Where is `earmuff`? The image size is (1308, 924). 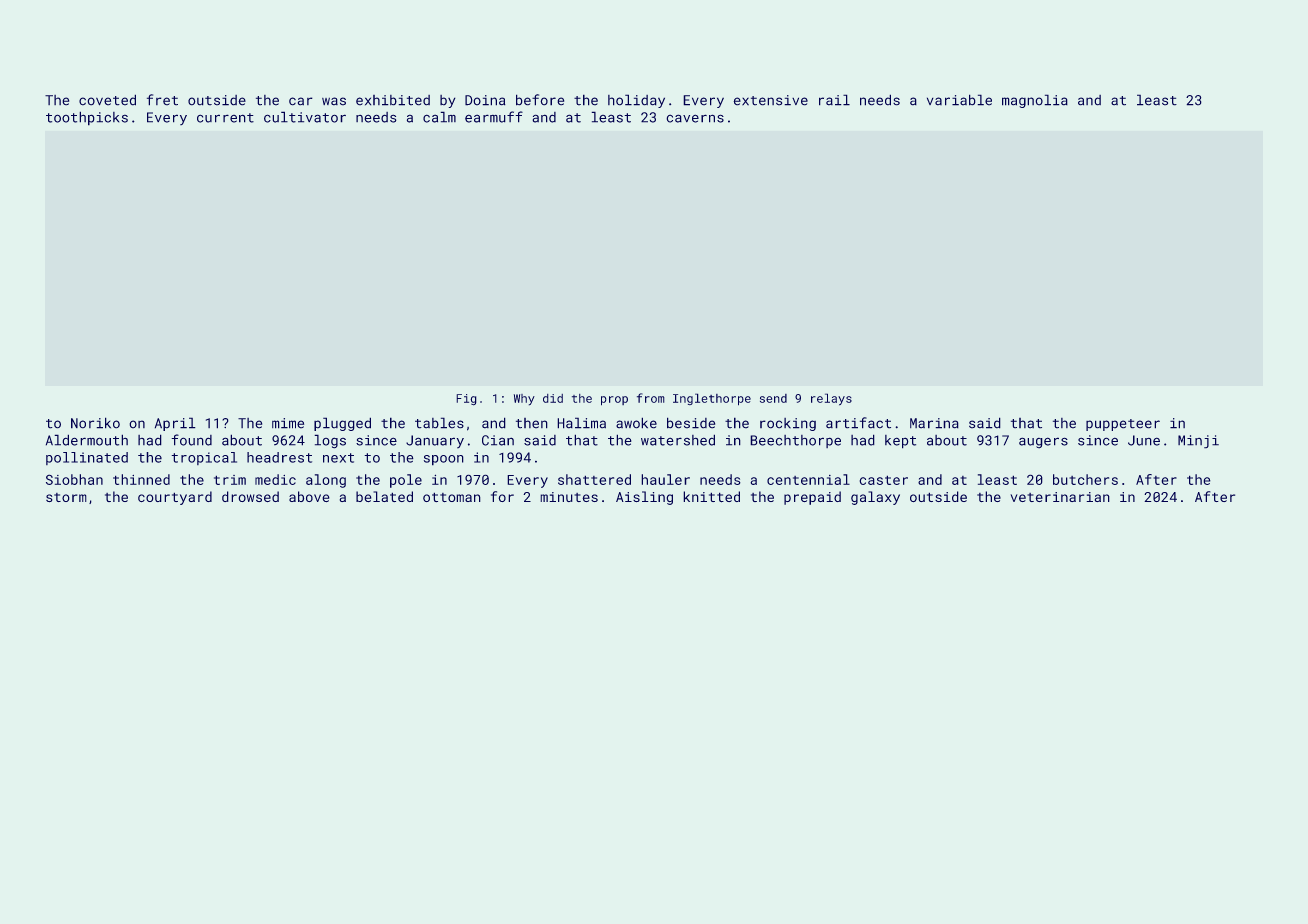 earmuff is located at coordinates (494, 117).
